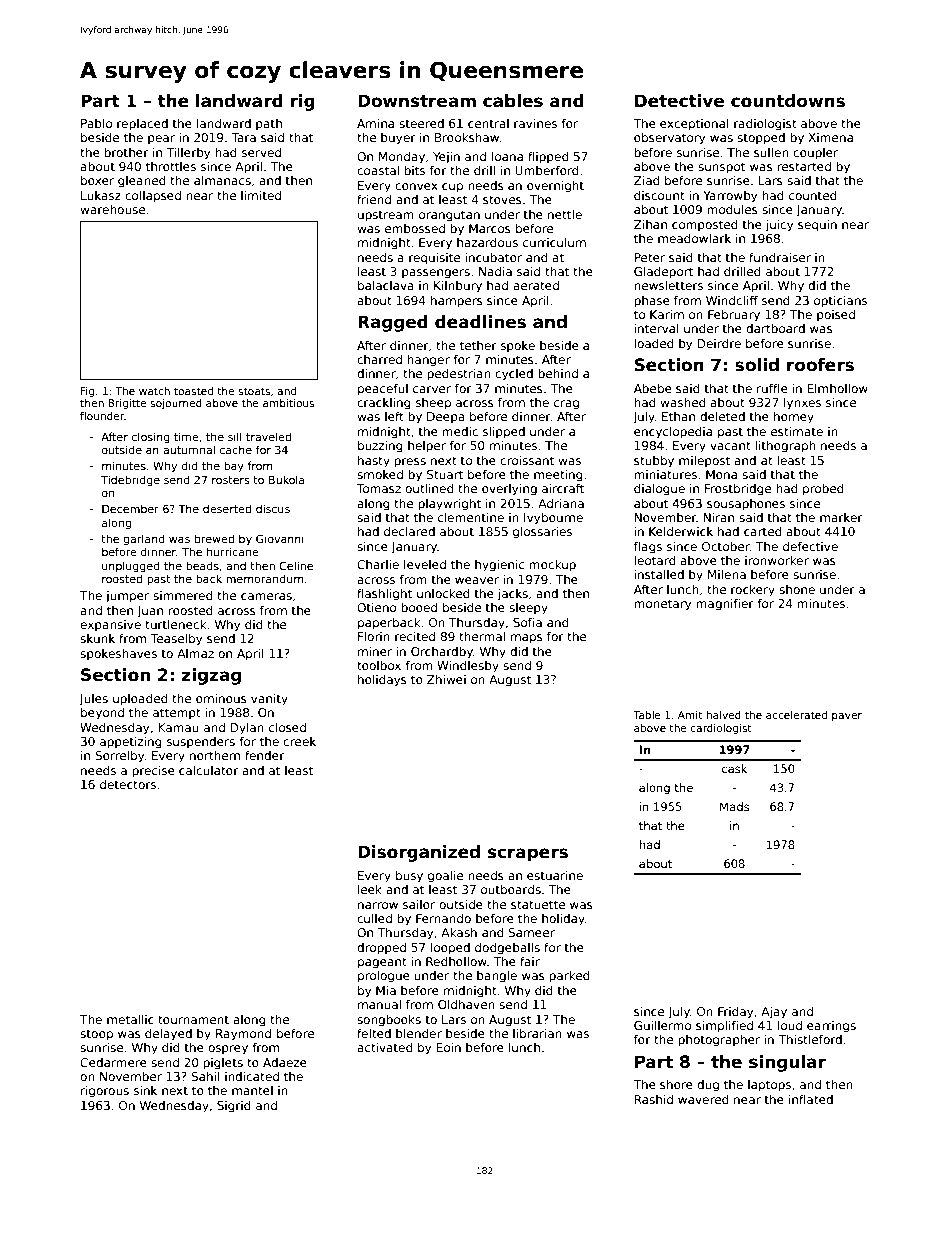  Describe the element at coordinates (436, 274) in the screenshot. I see `passengers` at that location.
